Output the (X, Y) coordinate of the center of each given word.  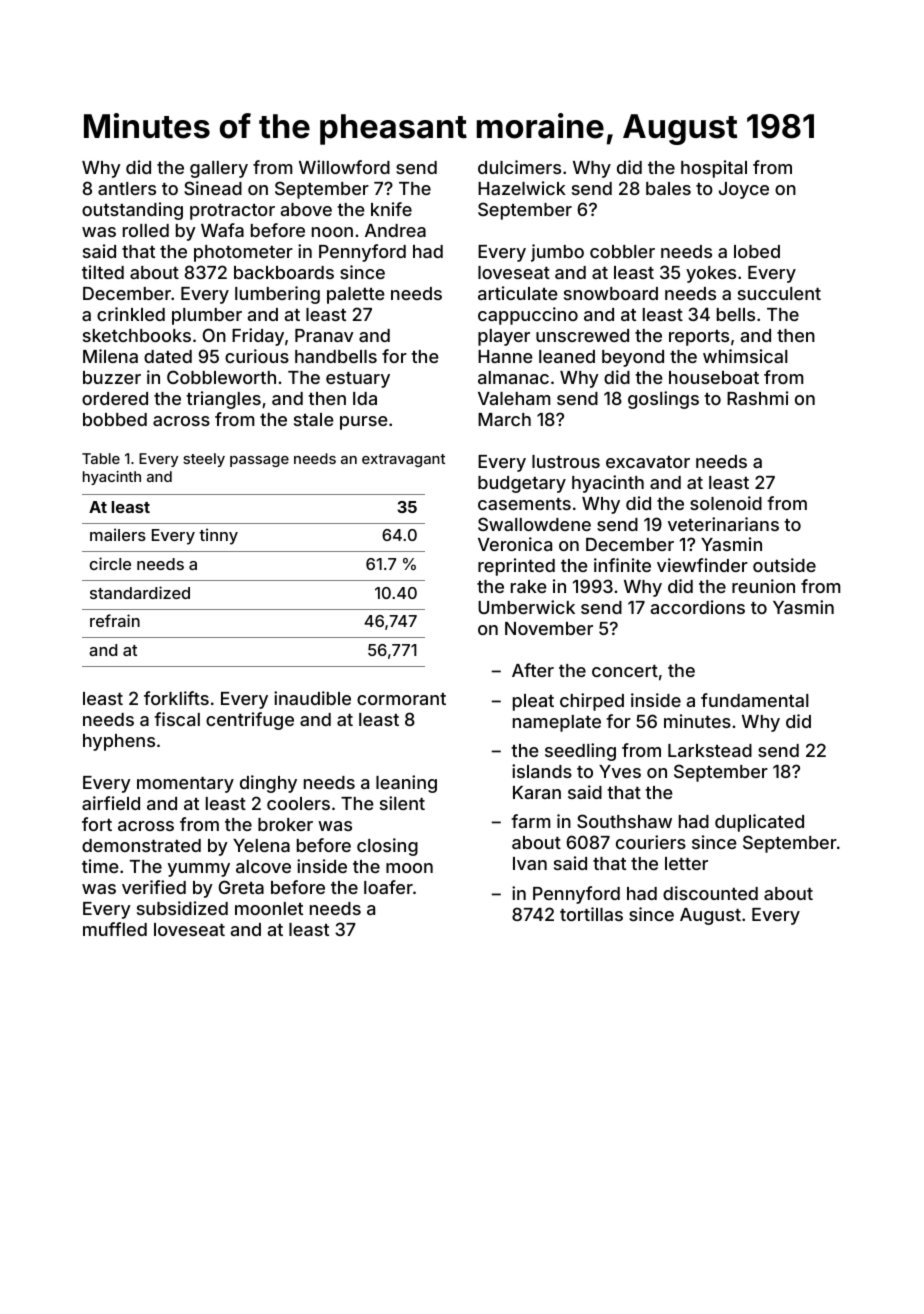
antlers (127, 188)
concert (625, 671)
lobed (757, 251)
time (100, 866)
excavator (648, 462)
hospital (714, 169)
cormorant (401, 699)
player (504, 337)
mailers (118, 534)
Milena (110, 356)
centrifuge (250, 721)
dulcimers (519, 167)
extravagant (403, 460)
